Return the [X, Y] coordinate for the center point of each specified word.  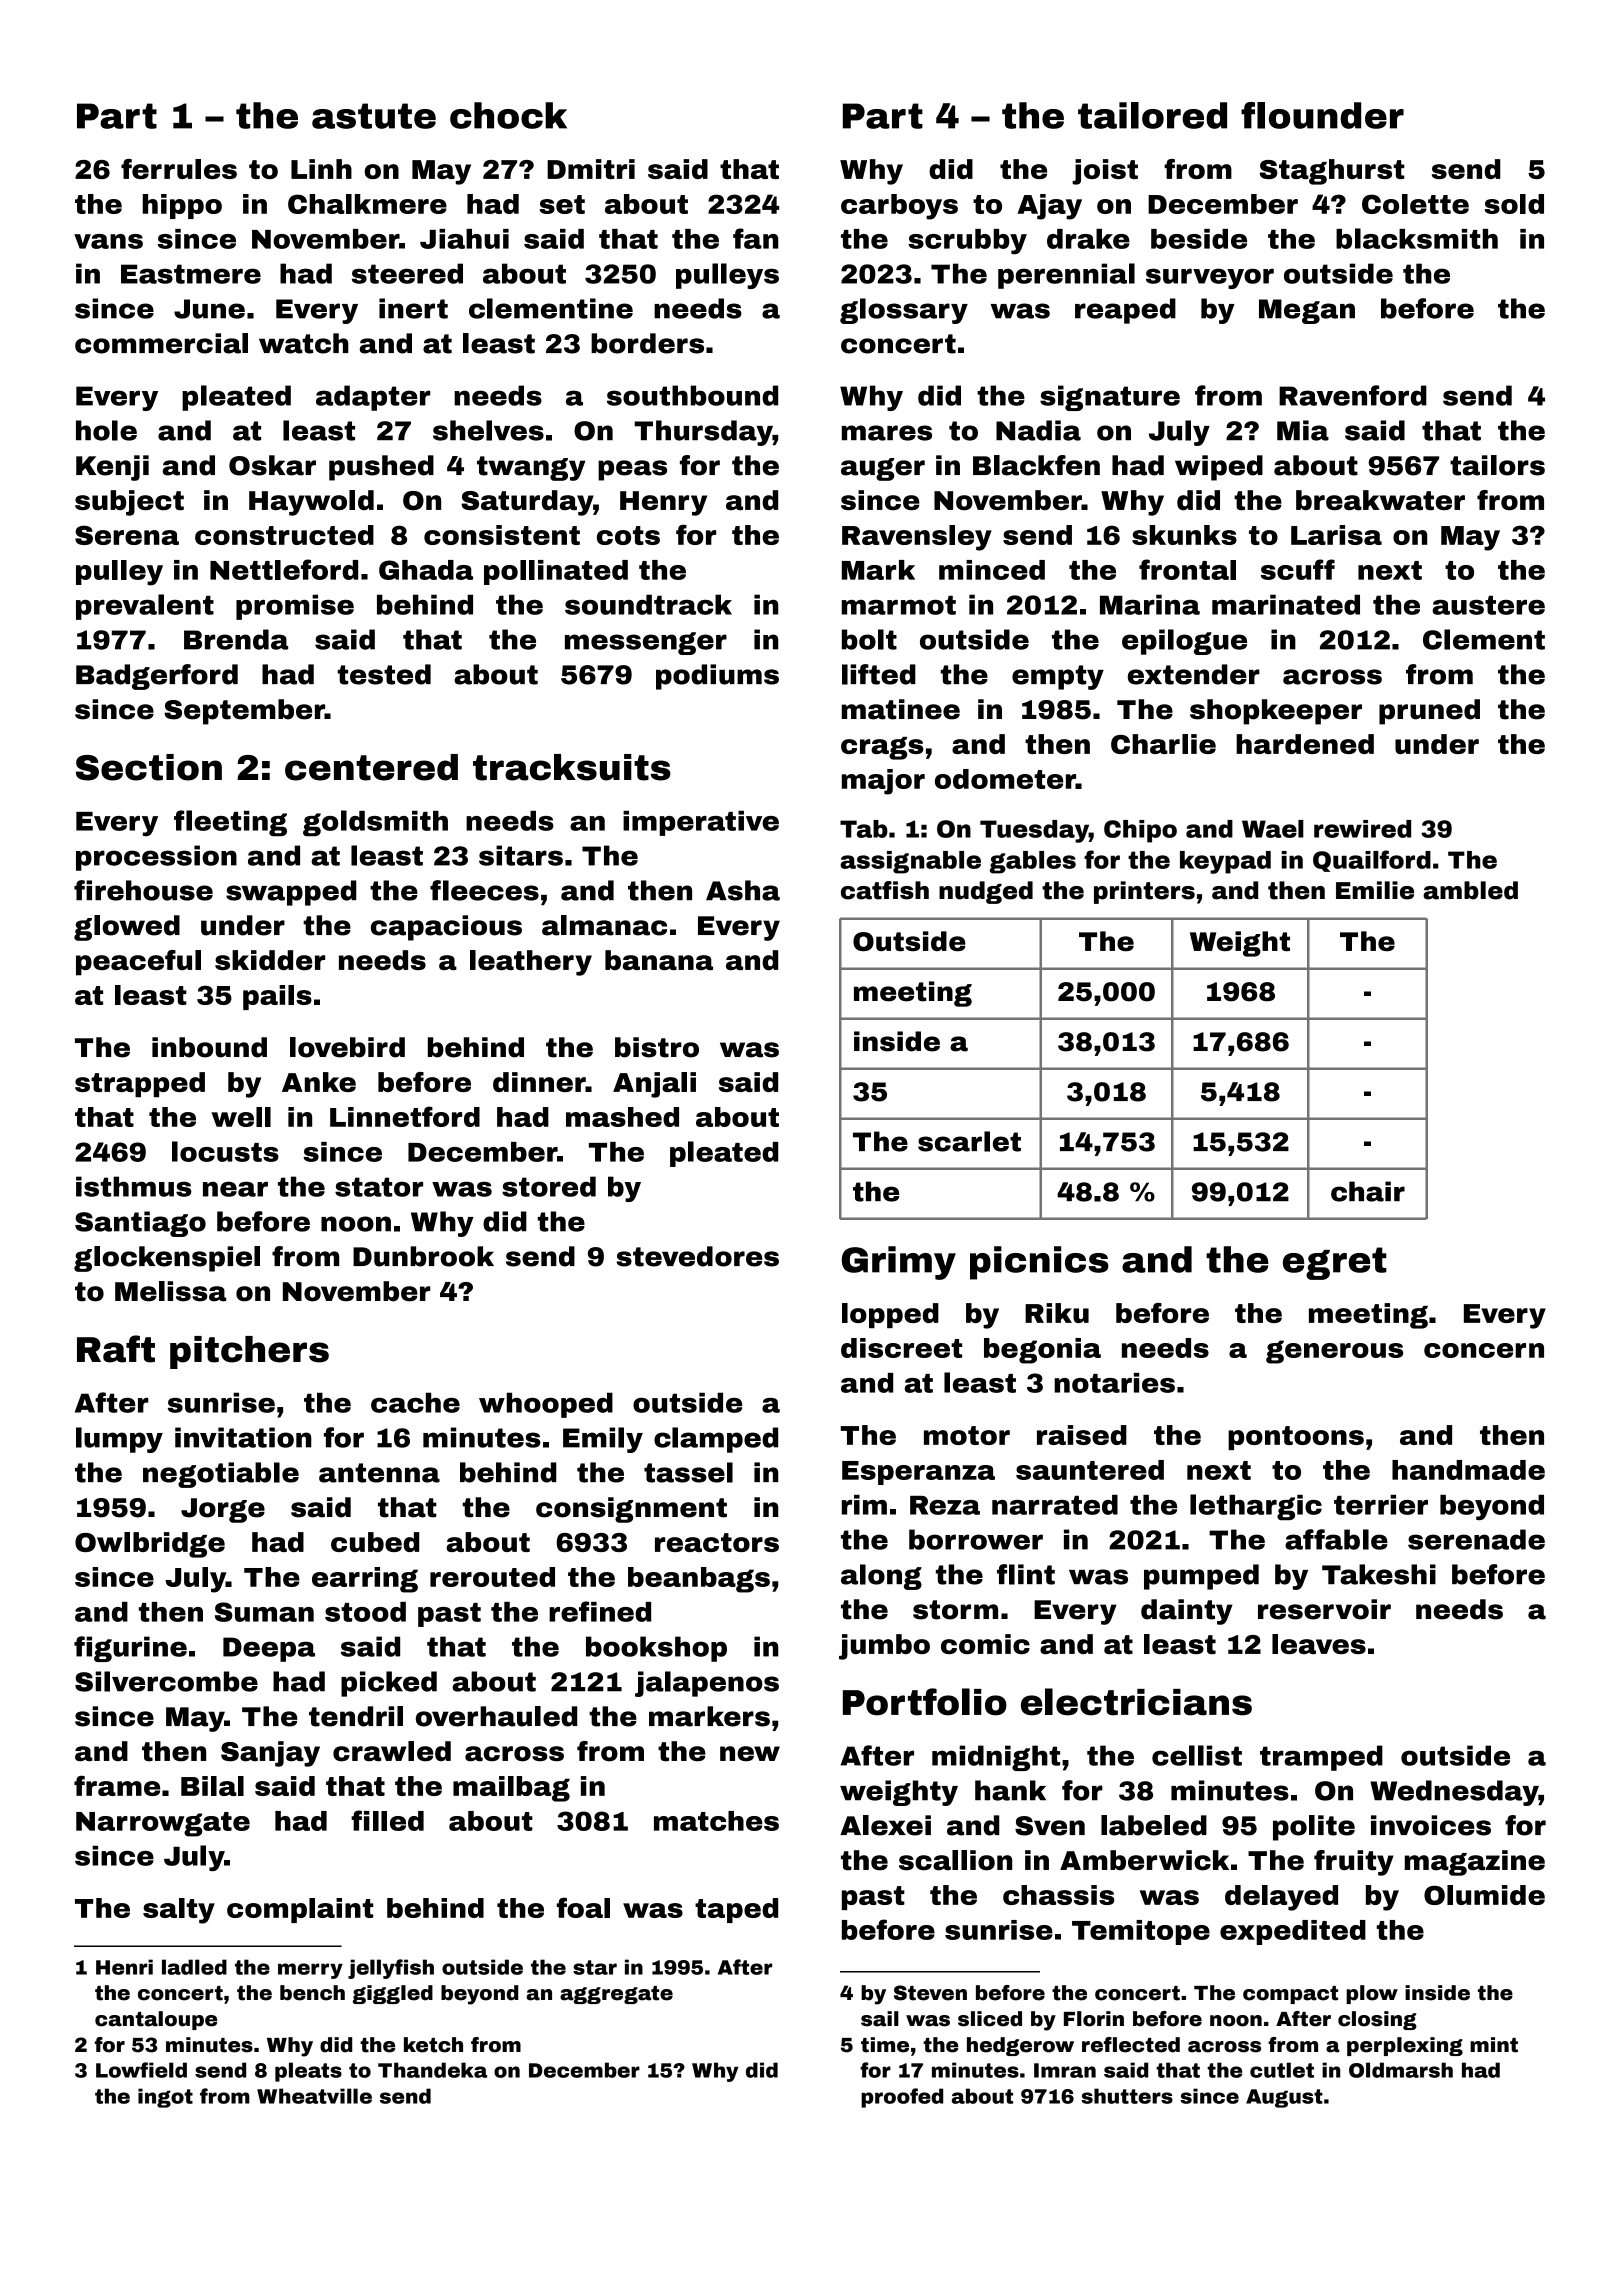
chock [508, 115]
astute [374, 116]
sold [1514, 204]
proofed [902, 2098]
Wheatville [314, 2096]
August [1284, 2098]
